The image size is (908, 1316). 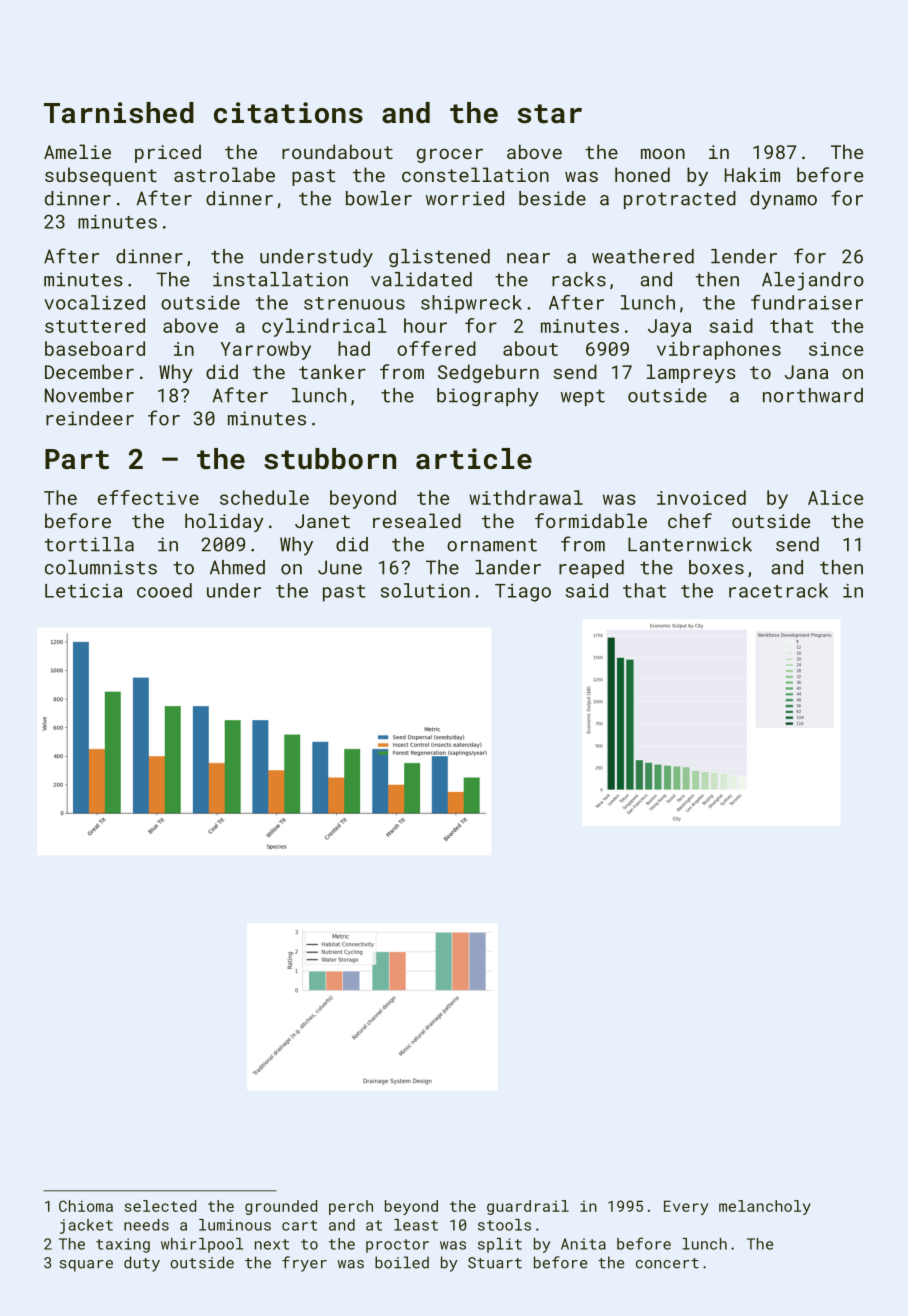 I want to click on cooed, so click(x=164, y=590).
